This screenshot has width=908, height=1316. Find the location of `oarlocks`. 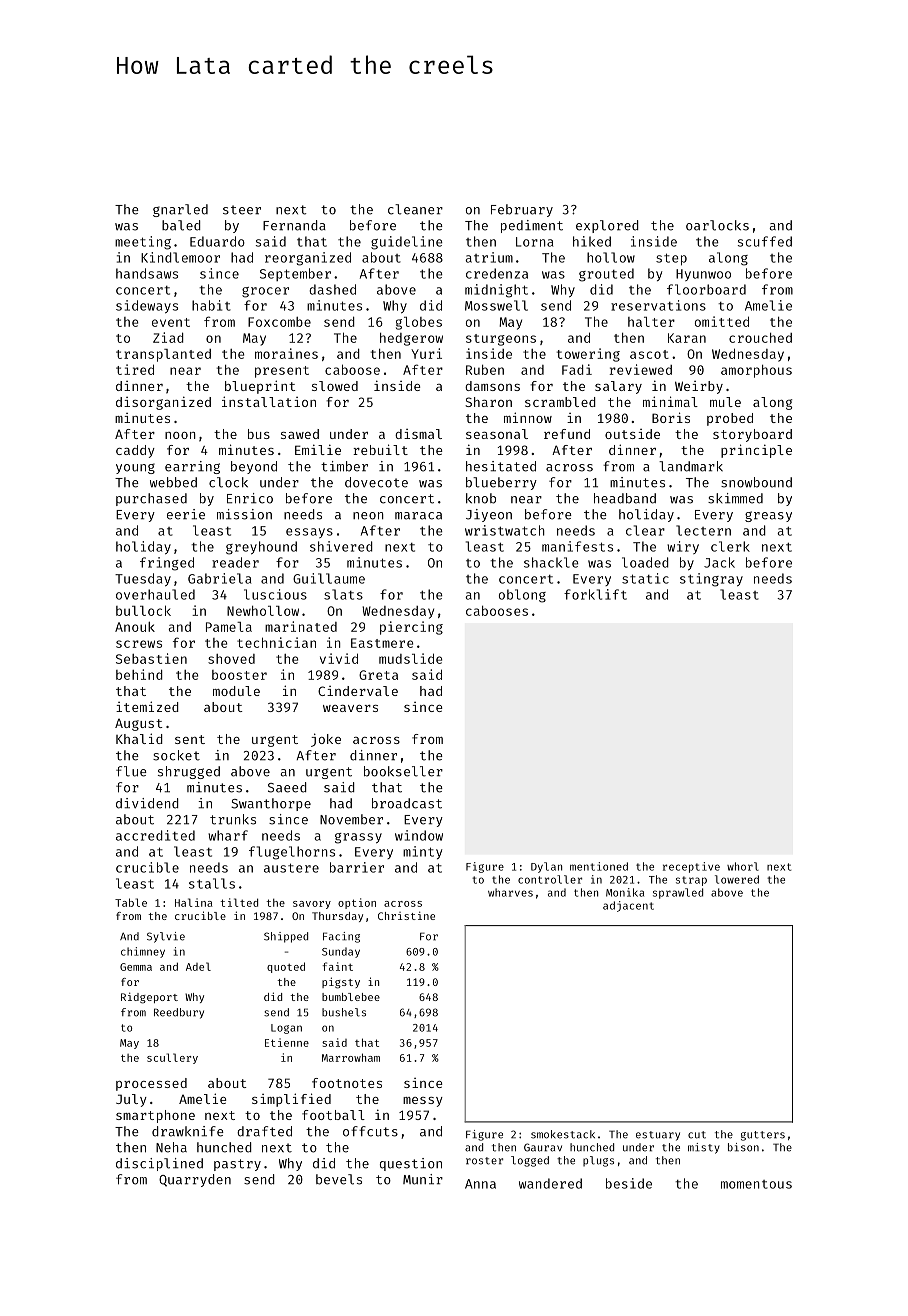

oarlocks is located at coordinates (717, 225).
